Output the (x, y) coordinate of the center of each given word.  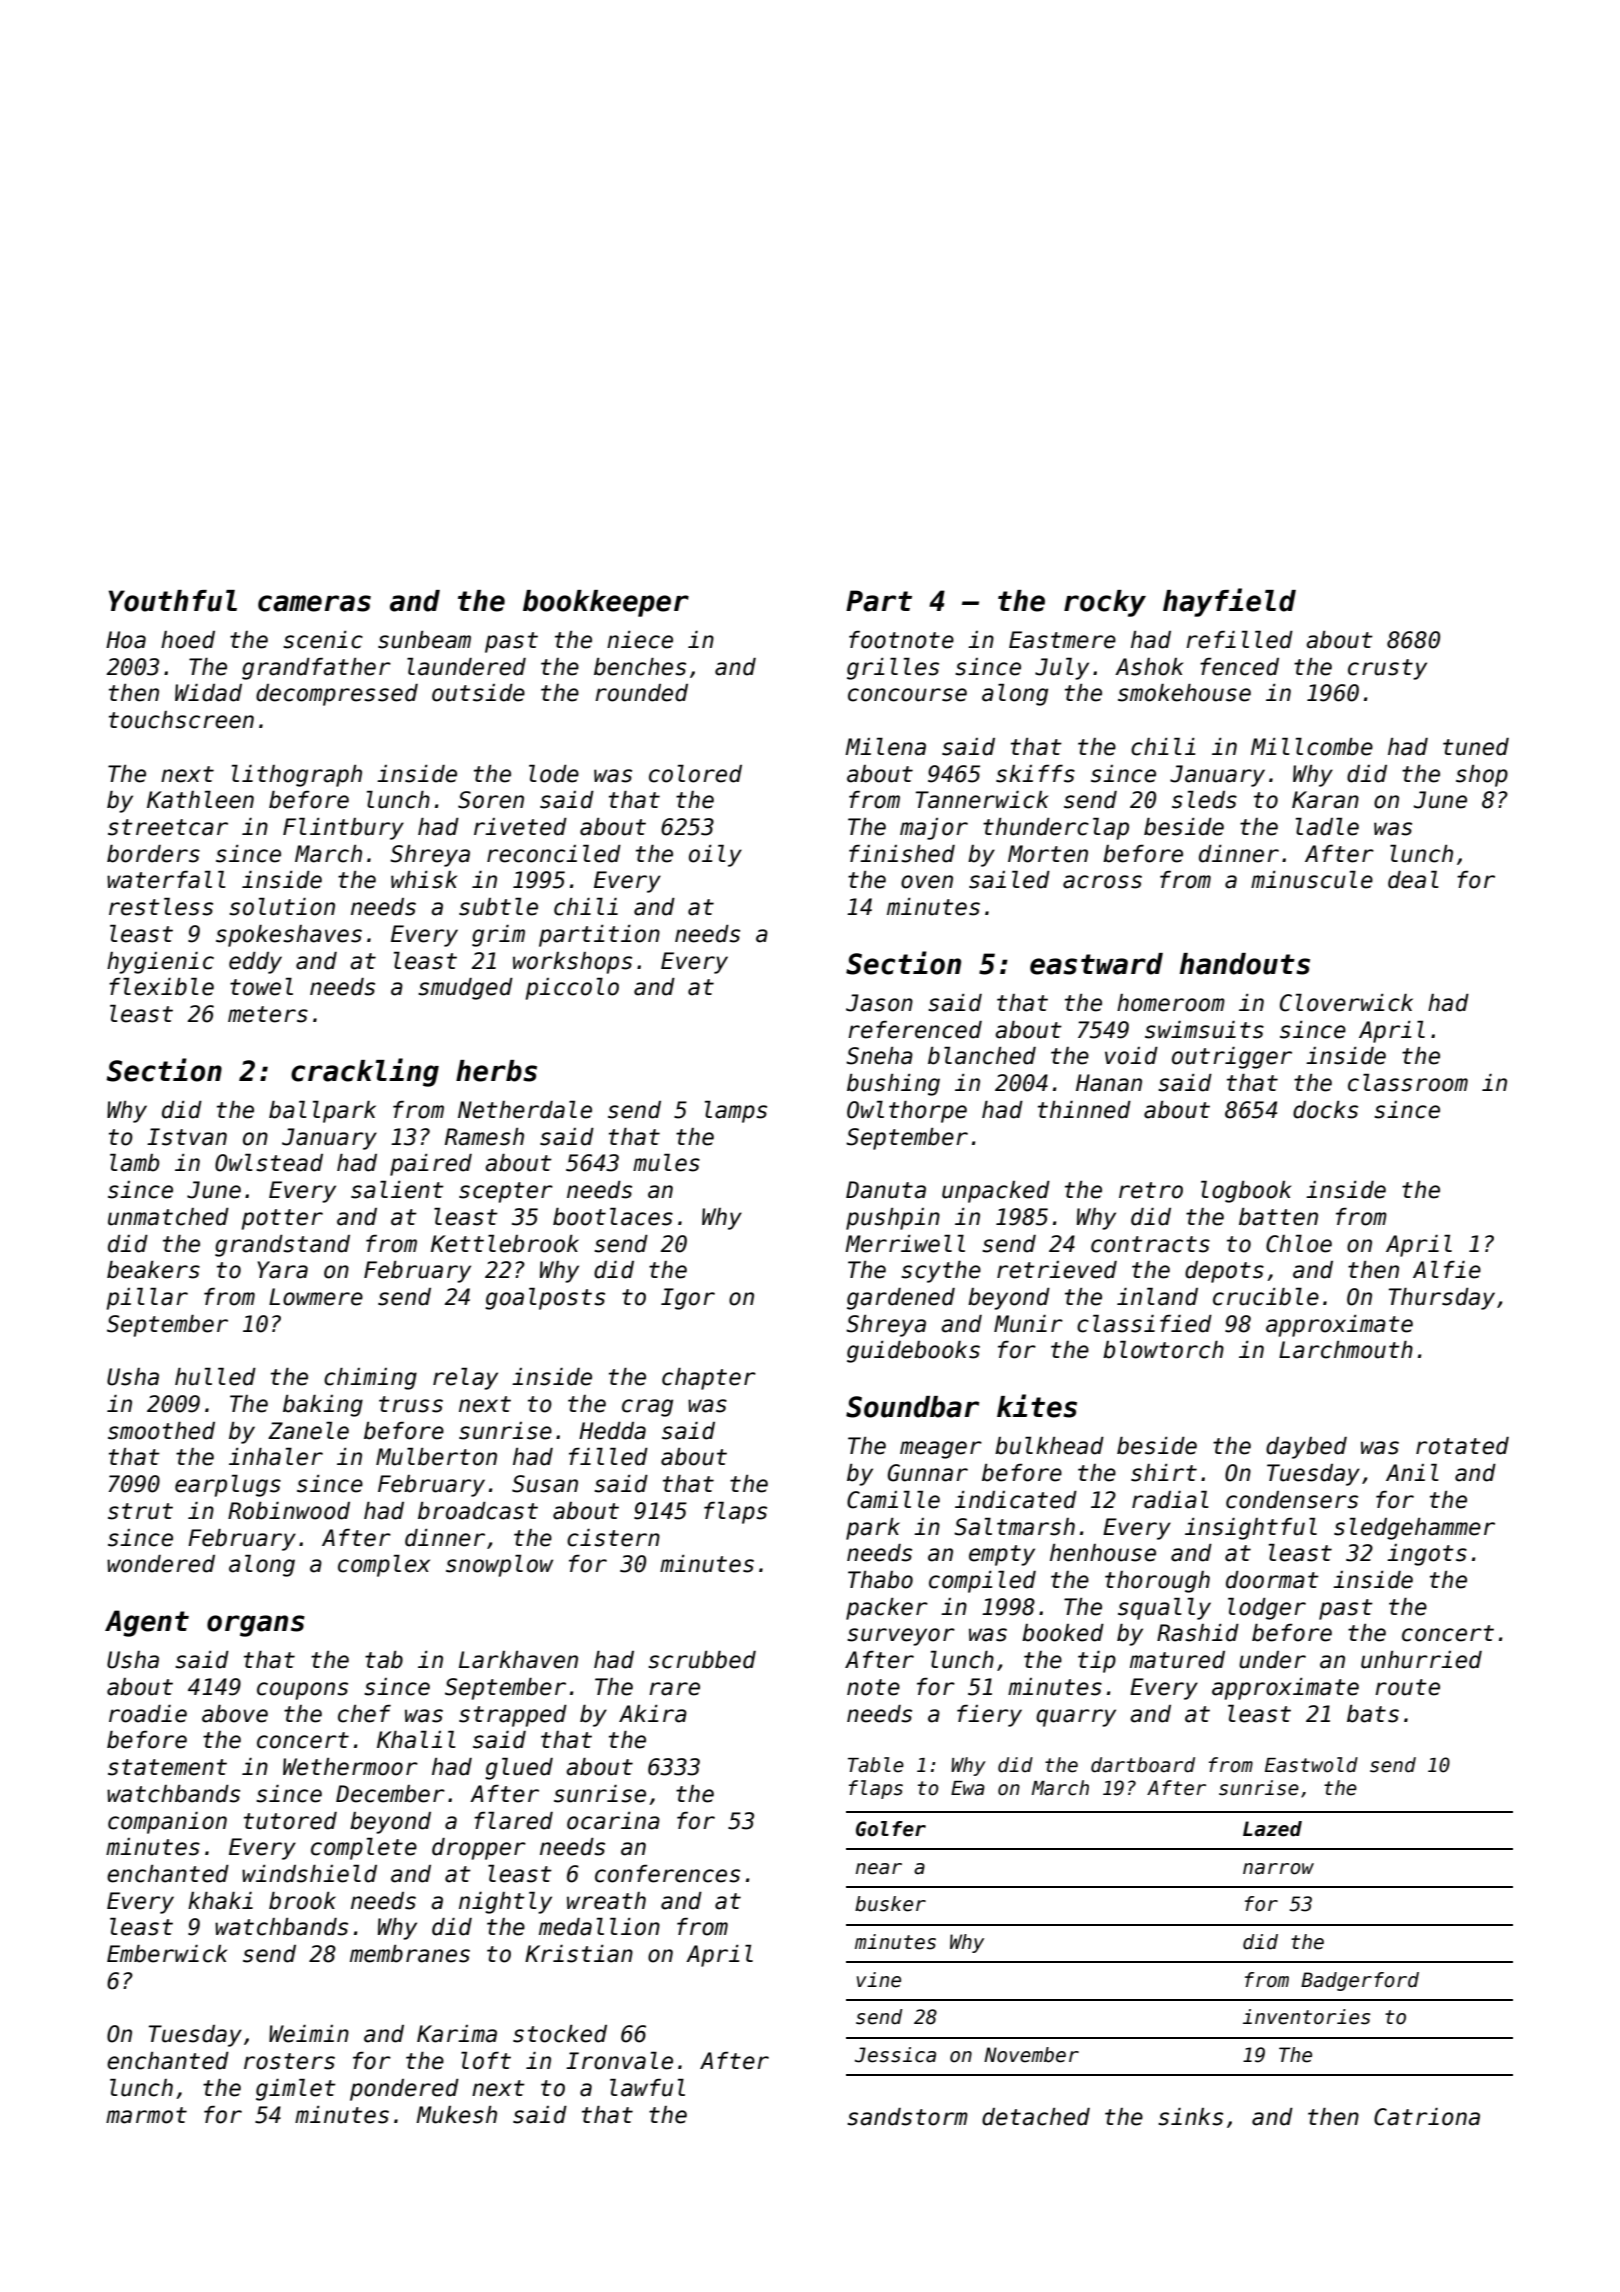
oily (715, 856)
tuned (1476, 747)
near (879, 1869)
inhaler (276, 1457)
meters (268, 1014)
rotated (1462, 1446)
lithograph (297, 776)
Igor (688, 1299)
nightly (505, 1903)
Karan (1325, 800)
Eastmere (1062, 640)
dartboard (1143, 1765)
